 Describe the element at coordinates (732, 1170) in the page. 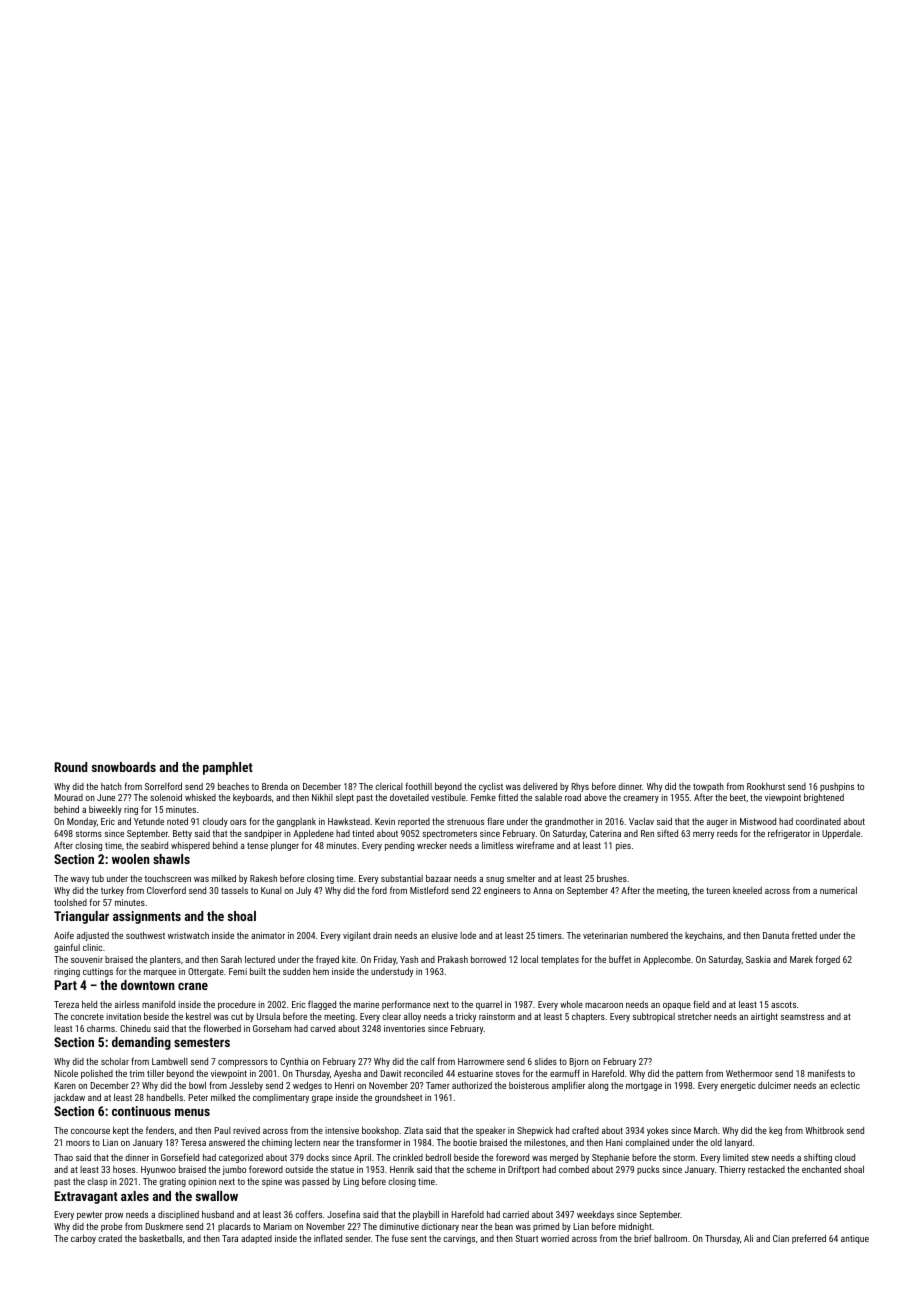

I see `Thierry` at that location.
